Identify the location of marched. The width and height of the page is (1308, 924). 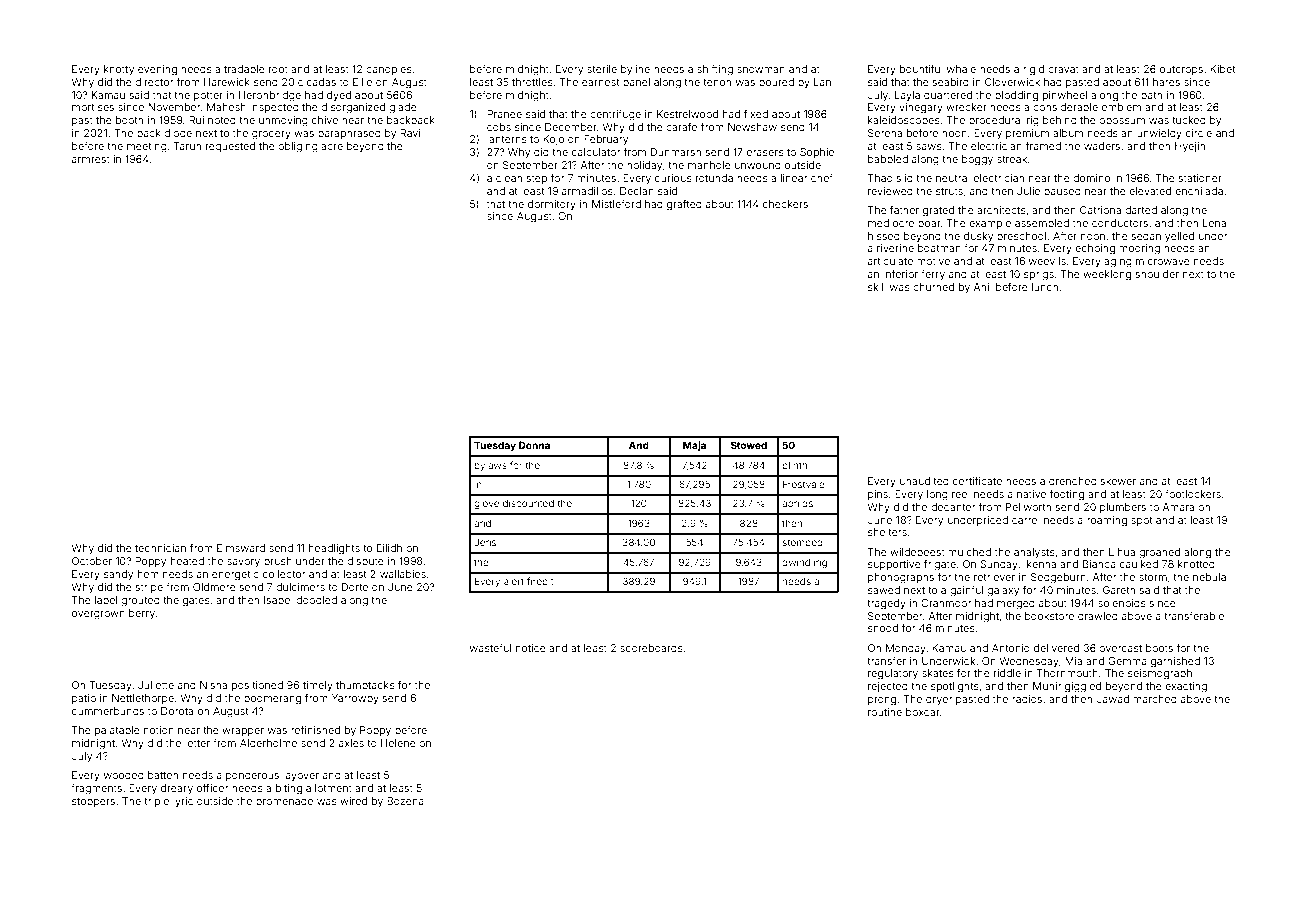
(1155, 699).
